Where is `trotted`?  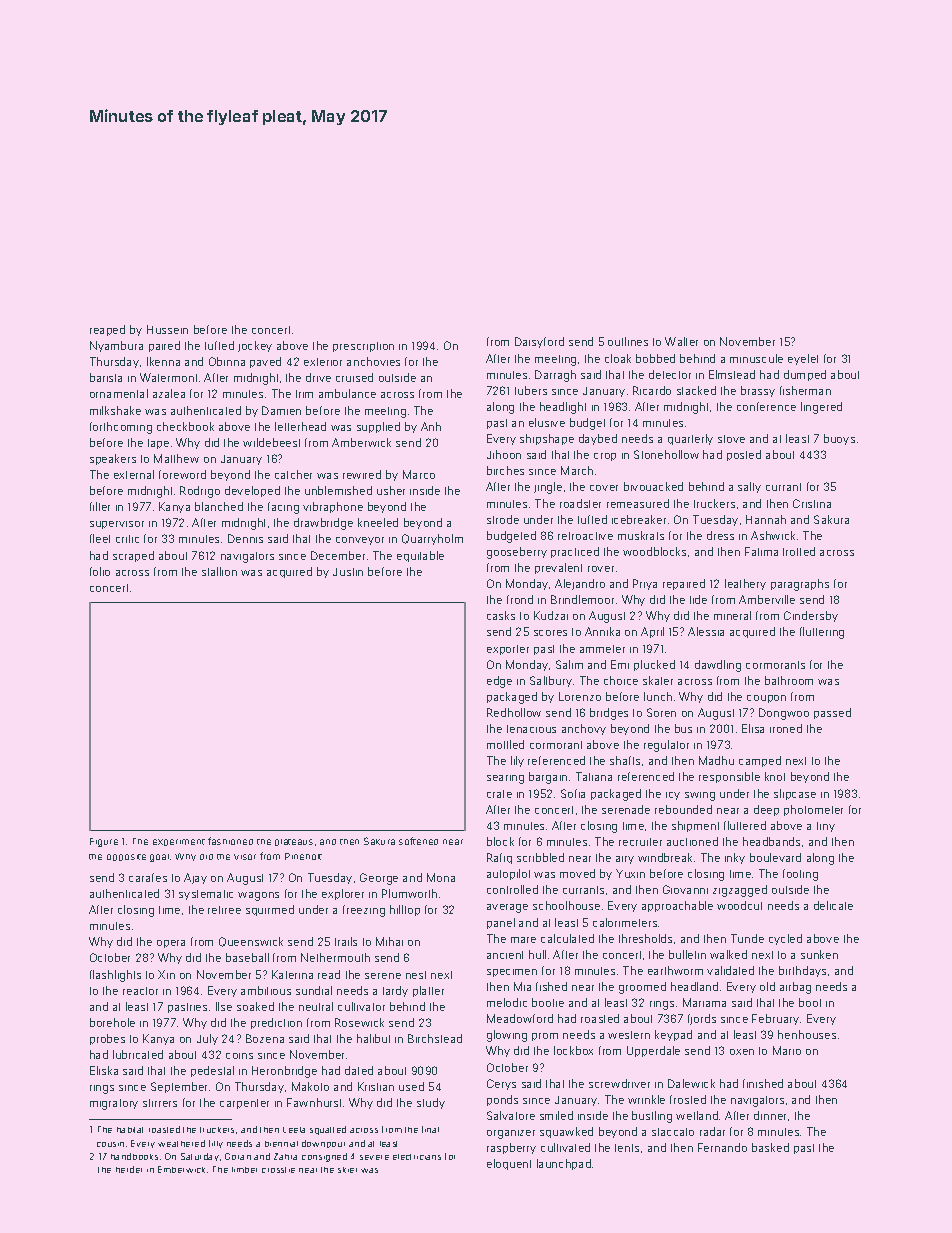
trotted is located at coordinates (799, 551).
